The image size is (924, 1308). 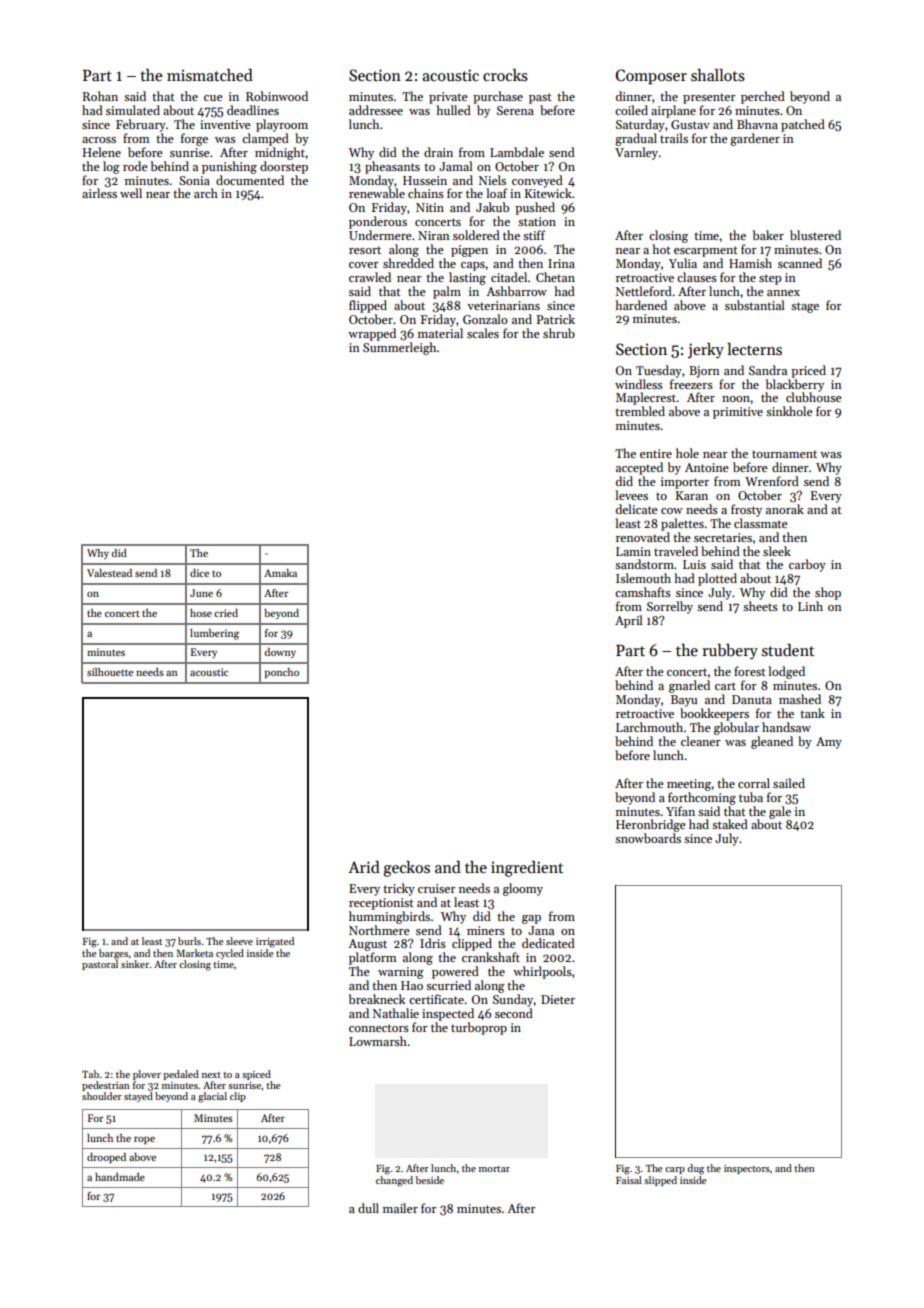 I want to click on shallots, so click(x=718, y=75).
